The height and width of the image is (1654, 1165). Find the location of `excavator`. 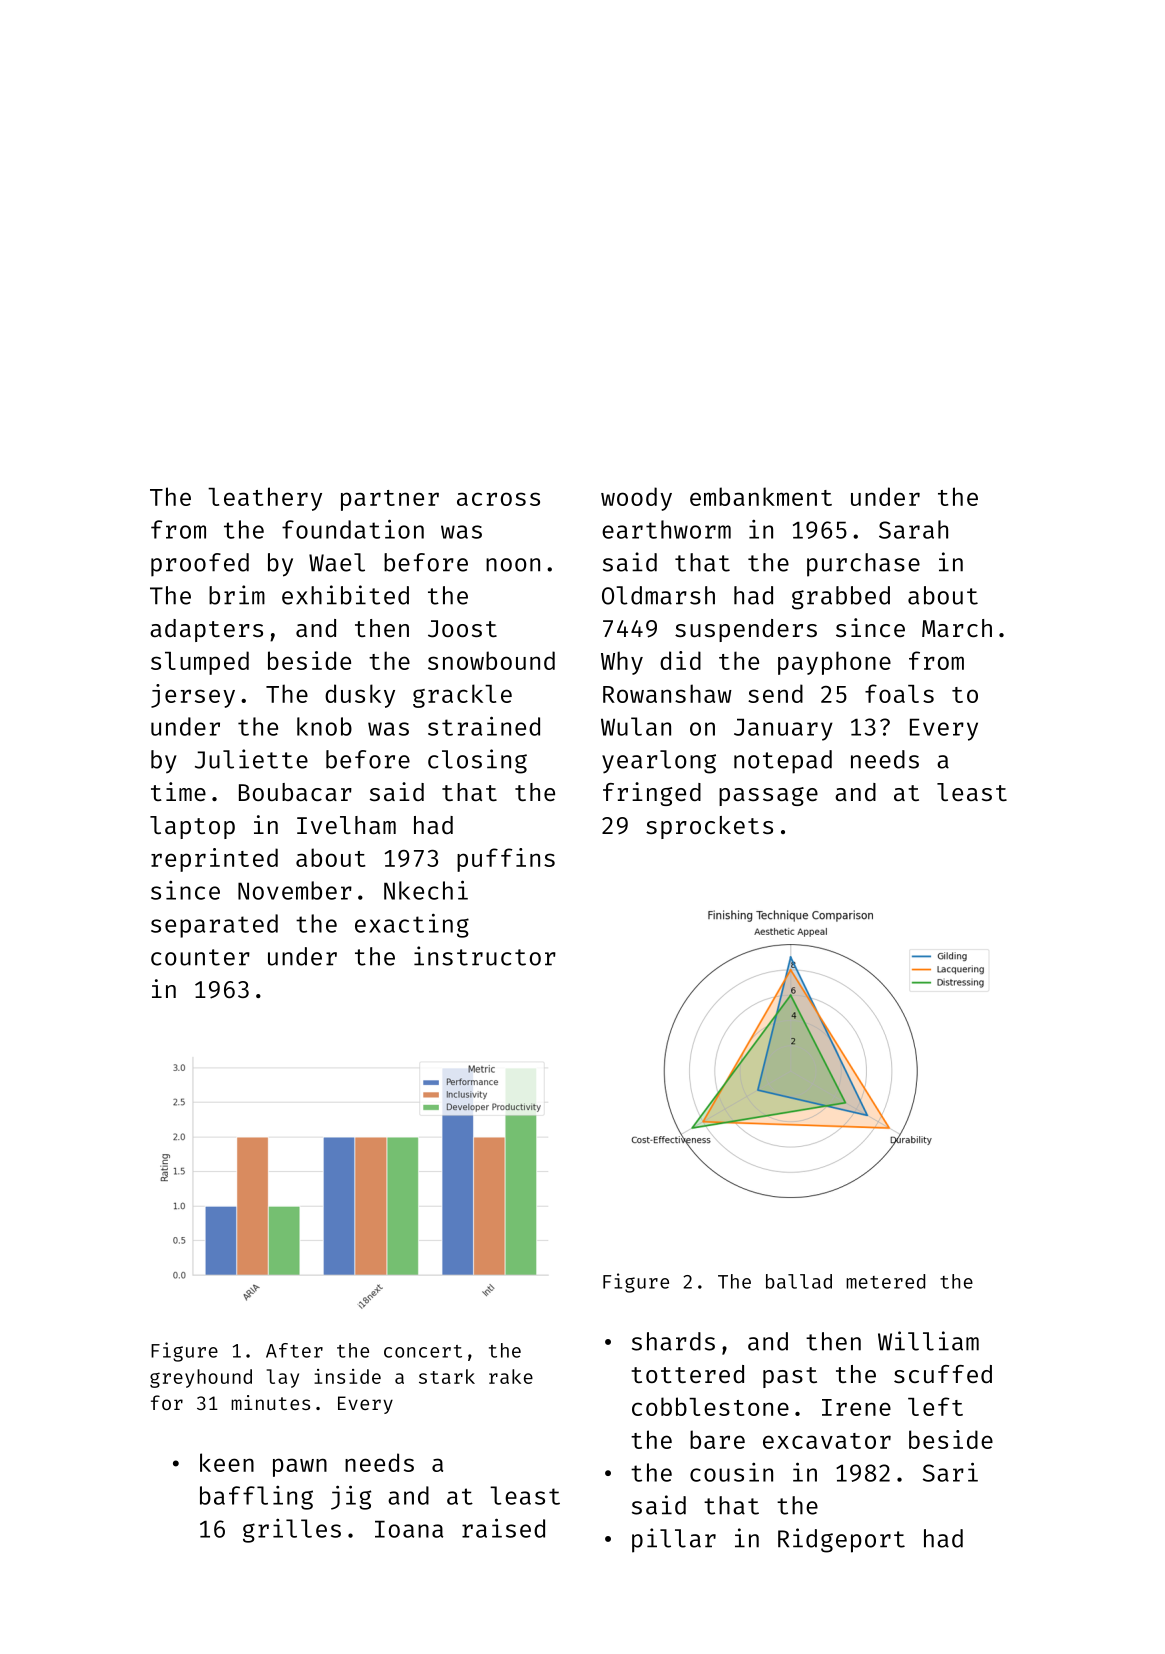

excavator is located at coordinates (827, 1441).
